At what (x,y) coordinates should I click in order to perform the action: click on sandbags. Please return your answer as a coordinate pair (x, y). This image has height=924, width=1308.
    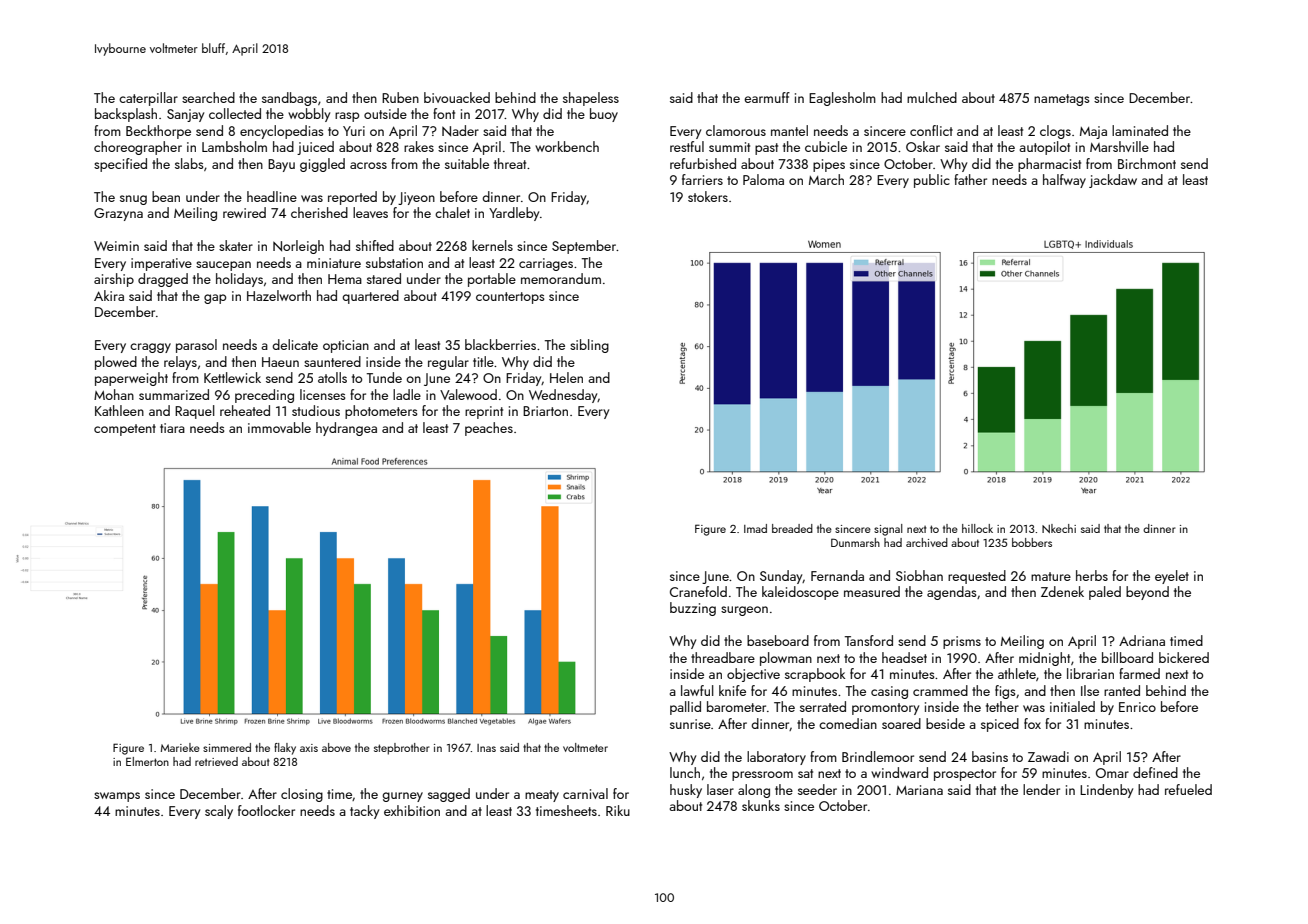
    Looking at the image, I should click on (289, 99).
